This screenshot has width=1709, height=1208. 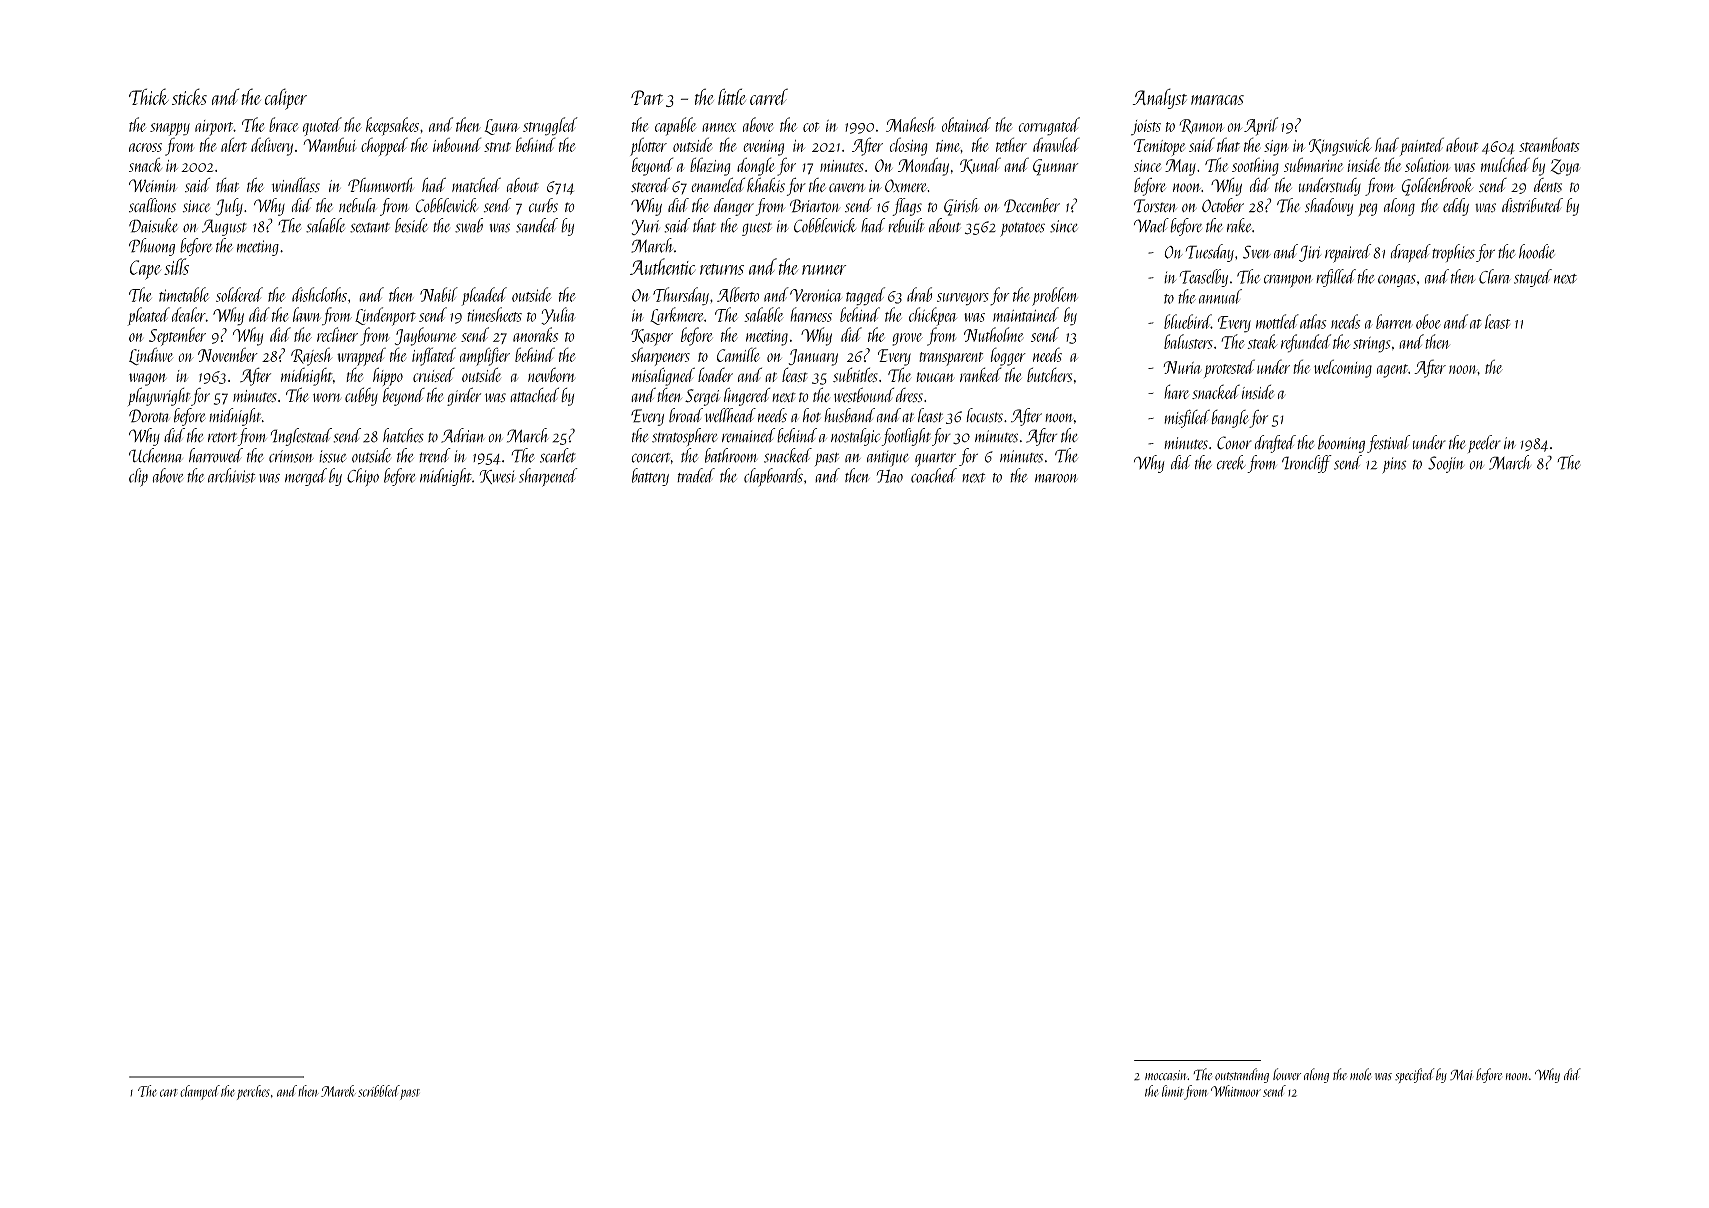 I want to click on carrel, so click(x=769, y=96).
